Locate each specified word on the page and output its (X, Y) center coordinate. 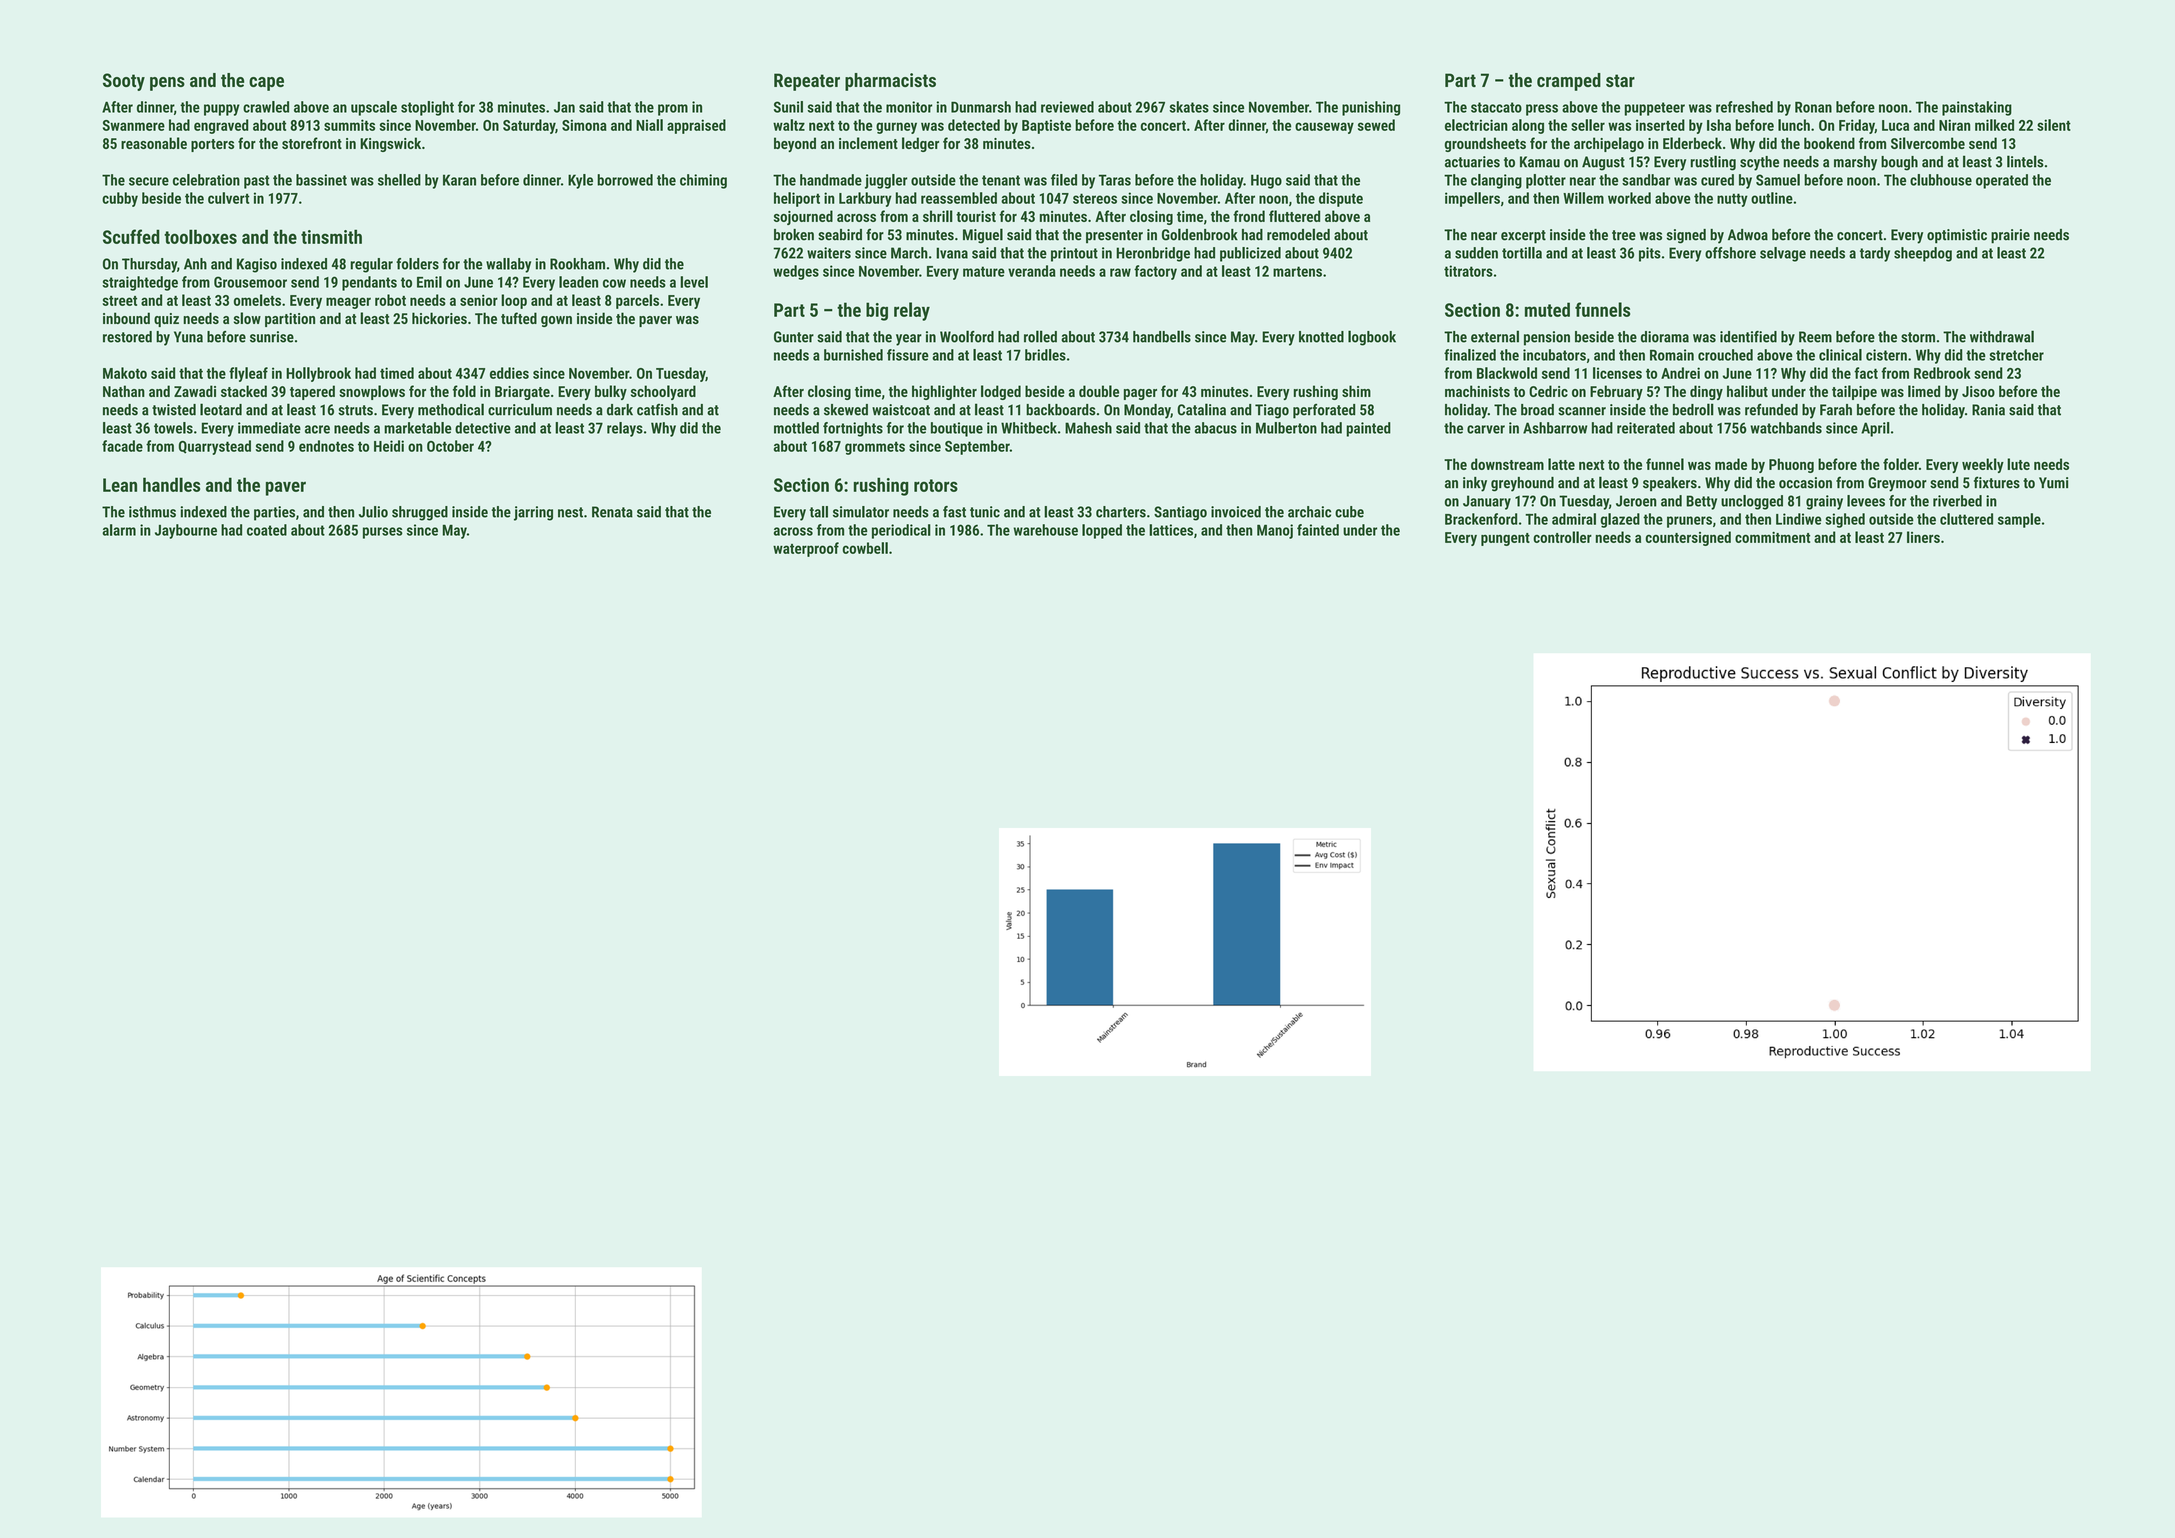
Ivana (952, 253)
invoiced (1236, 512)
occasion (1805, 483)
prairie (2010, 236)
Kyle (580, 181)
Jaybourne (186, 531)
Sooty (124, 82)
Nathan (124, 391)
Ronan (1813, 107)
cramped (1569, 82)
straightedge (140, 283)
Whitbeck (1029, 428)
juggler (886, 181)
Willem (1583, 198)
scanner (1582, 411)
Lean (120, 485)
